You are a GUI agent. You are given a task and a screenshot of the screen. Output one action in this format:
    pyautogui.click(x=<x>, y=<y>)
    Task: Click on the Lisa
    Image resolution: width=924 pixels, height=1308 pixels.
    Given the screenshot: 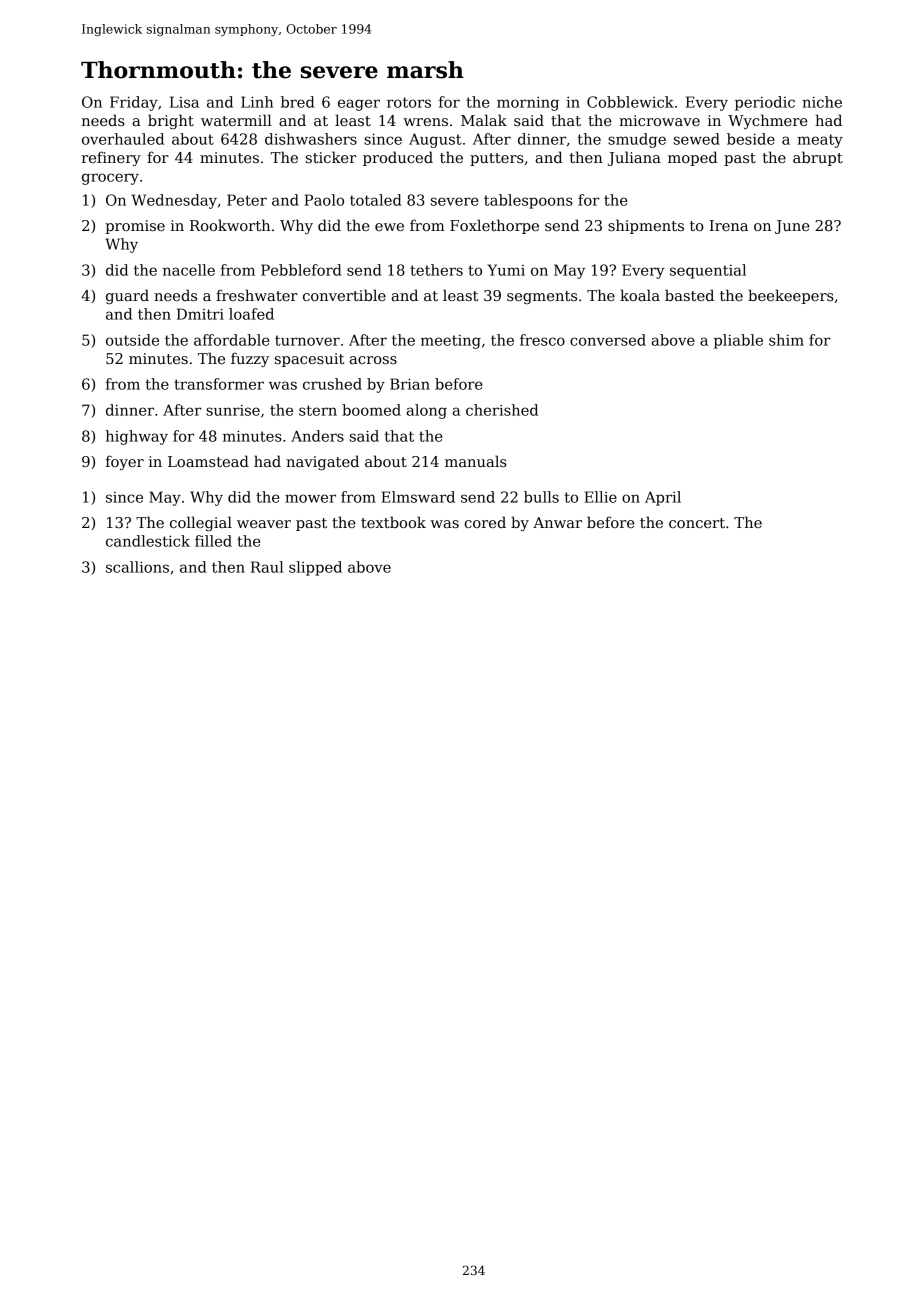 What is the action you would take?
    pyautogui.click(x=184, y=102)
